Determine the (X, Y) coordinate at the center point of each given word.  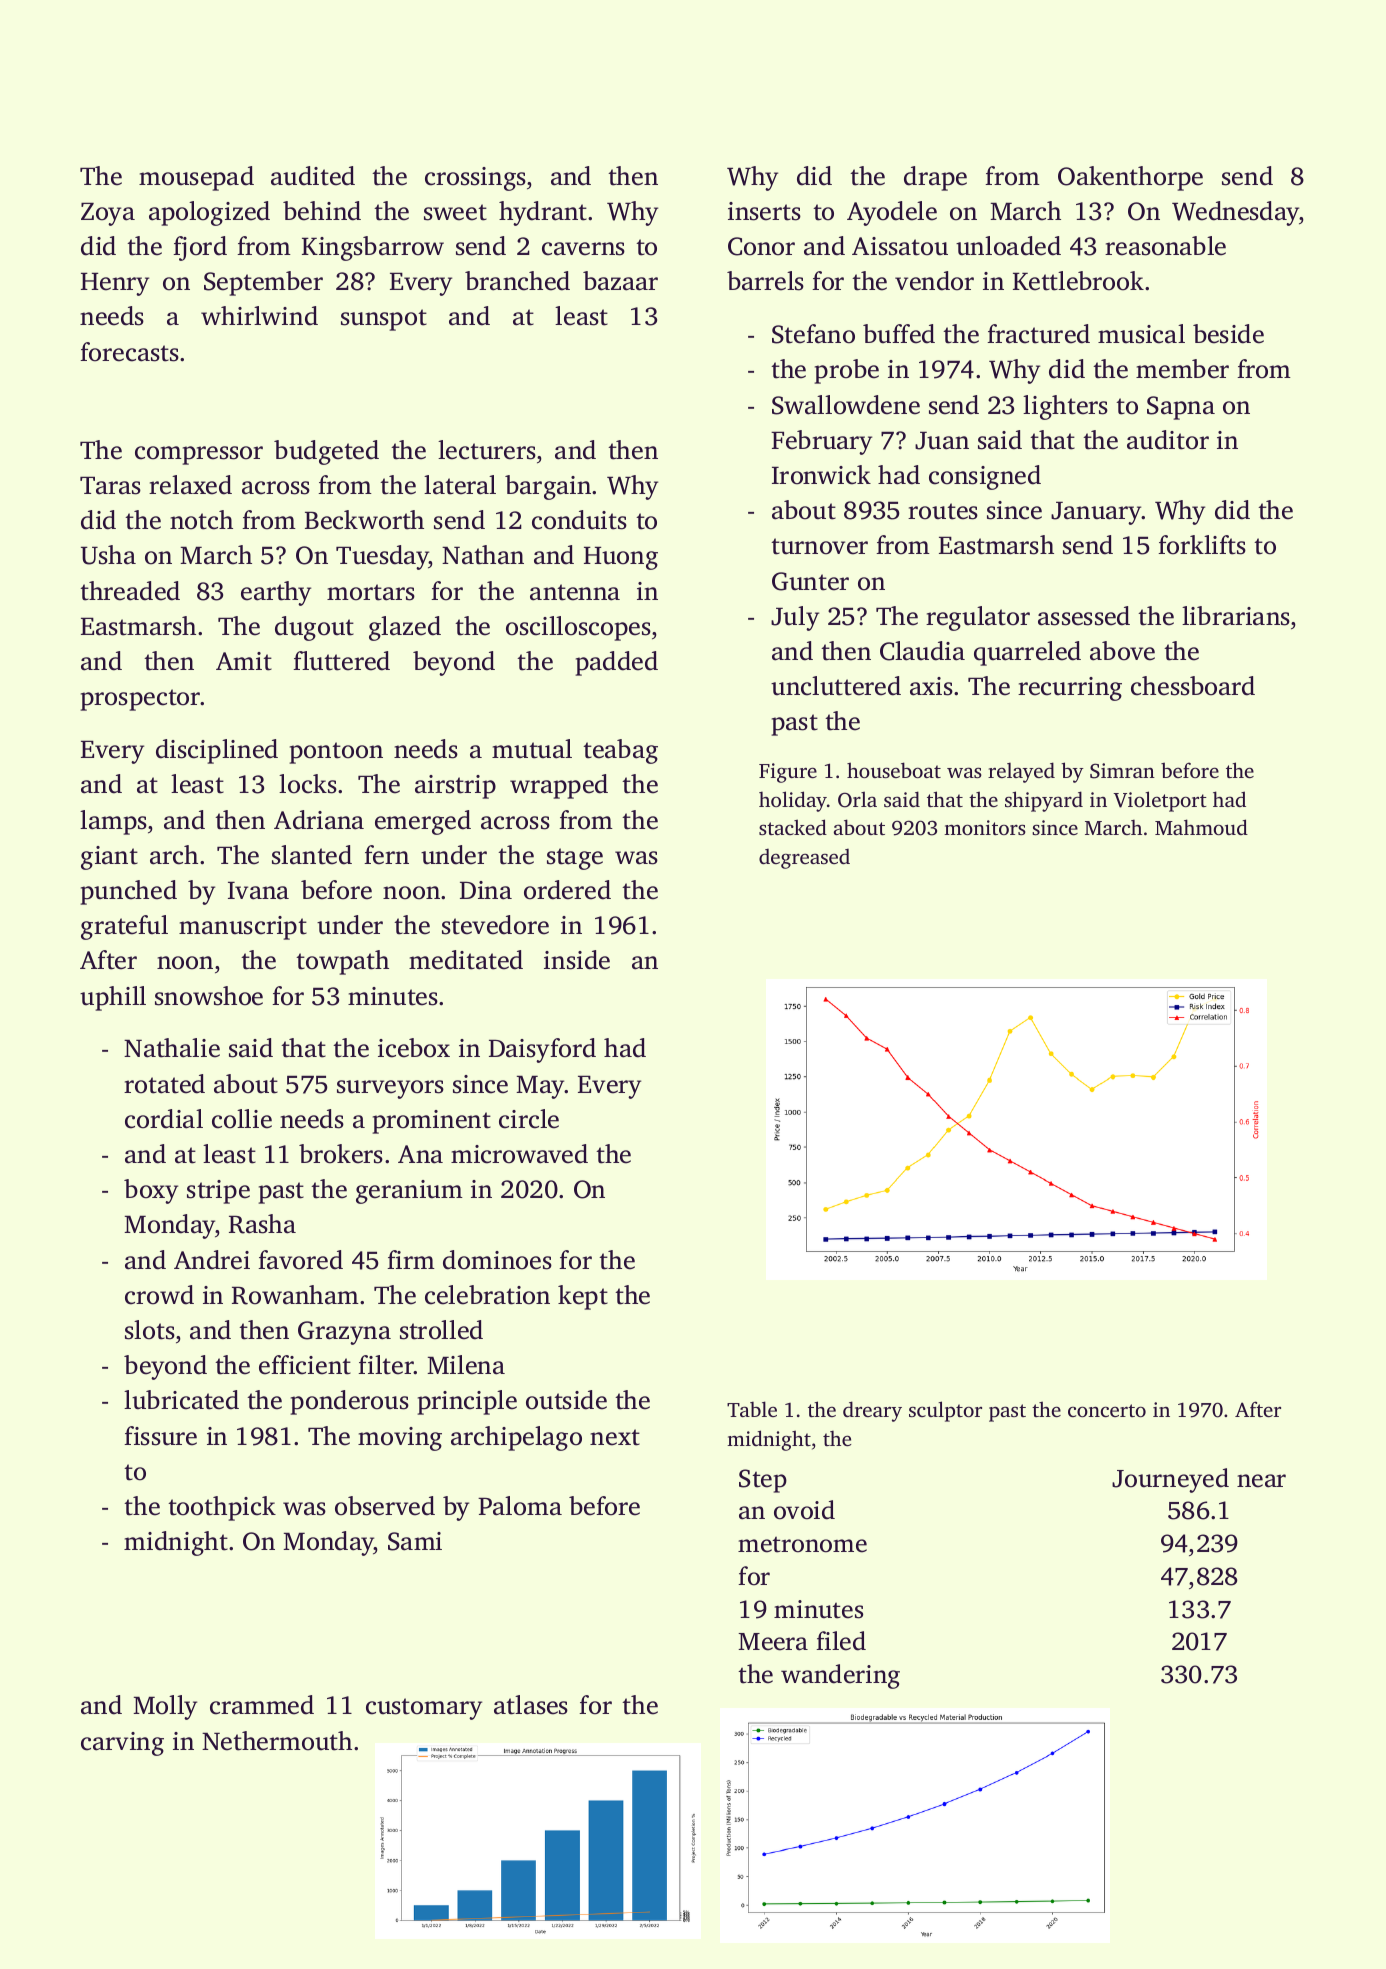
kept (583, 1297)
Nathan (483, 555)
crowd (159, 1295)
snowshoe (209, 996)
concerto (1107, 1410)
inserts (764, 211)
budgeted (326, 452)
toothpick (222, 1508)
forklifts (1202, 545)
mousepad (196, 178)
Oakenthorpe (1130, 178)
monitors (985, 827)
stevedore (495, 925)
